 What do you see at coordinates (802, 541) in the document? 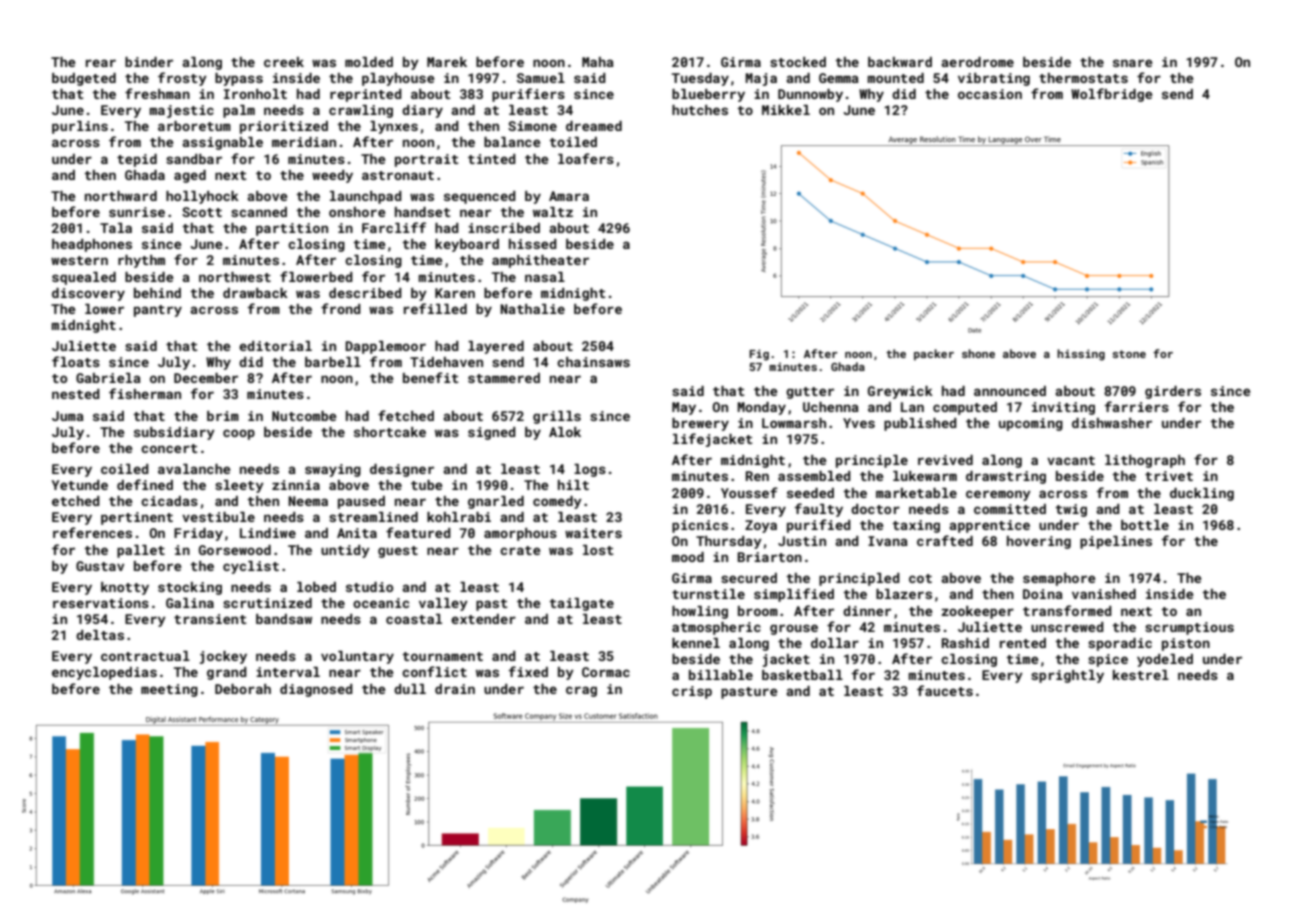
I see `Justin` at bounding box center [802, 541].
